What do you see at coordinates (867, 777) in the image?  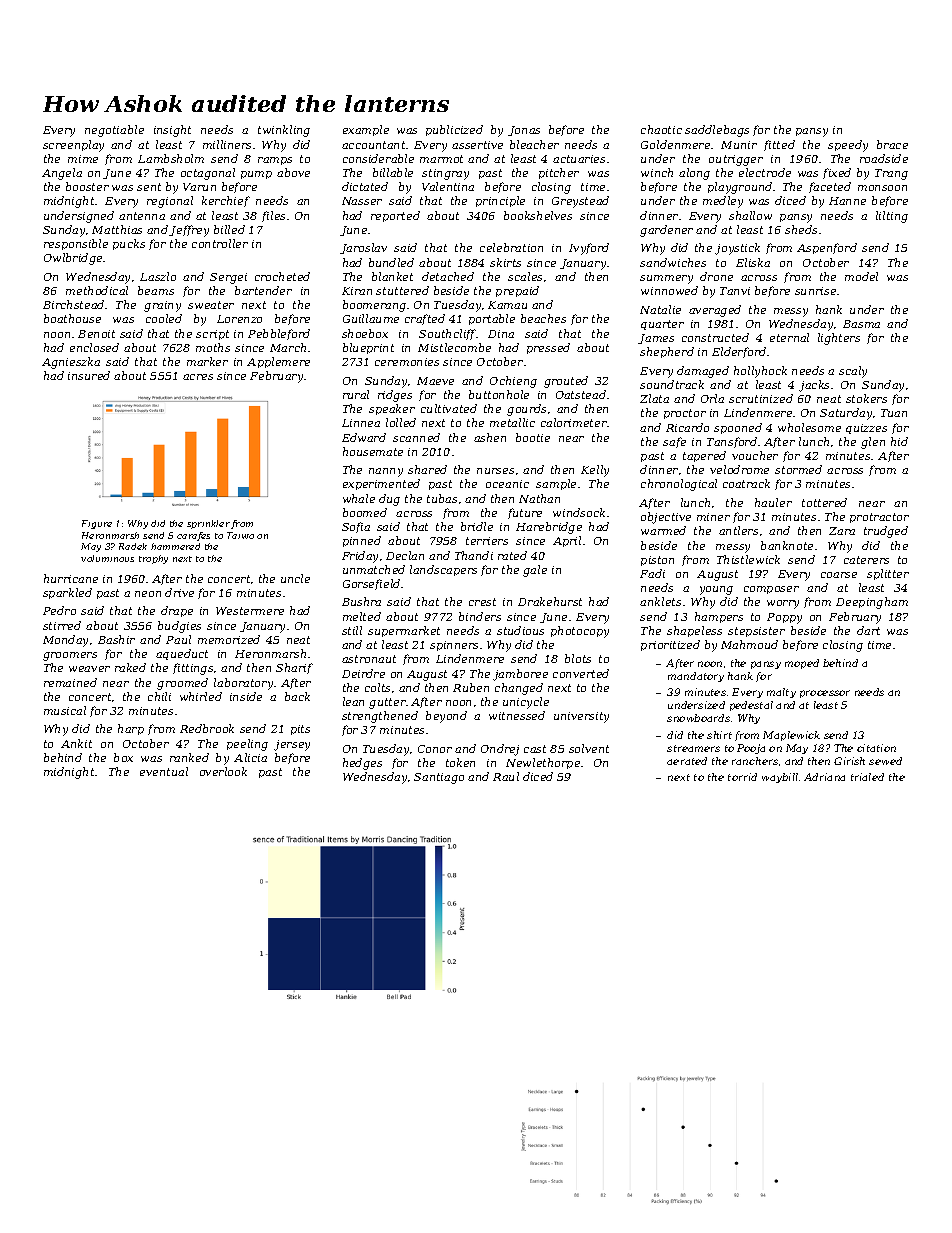 I see `trialed` at bounding box center [867, 777].
